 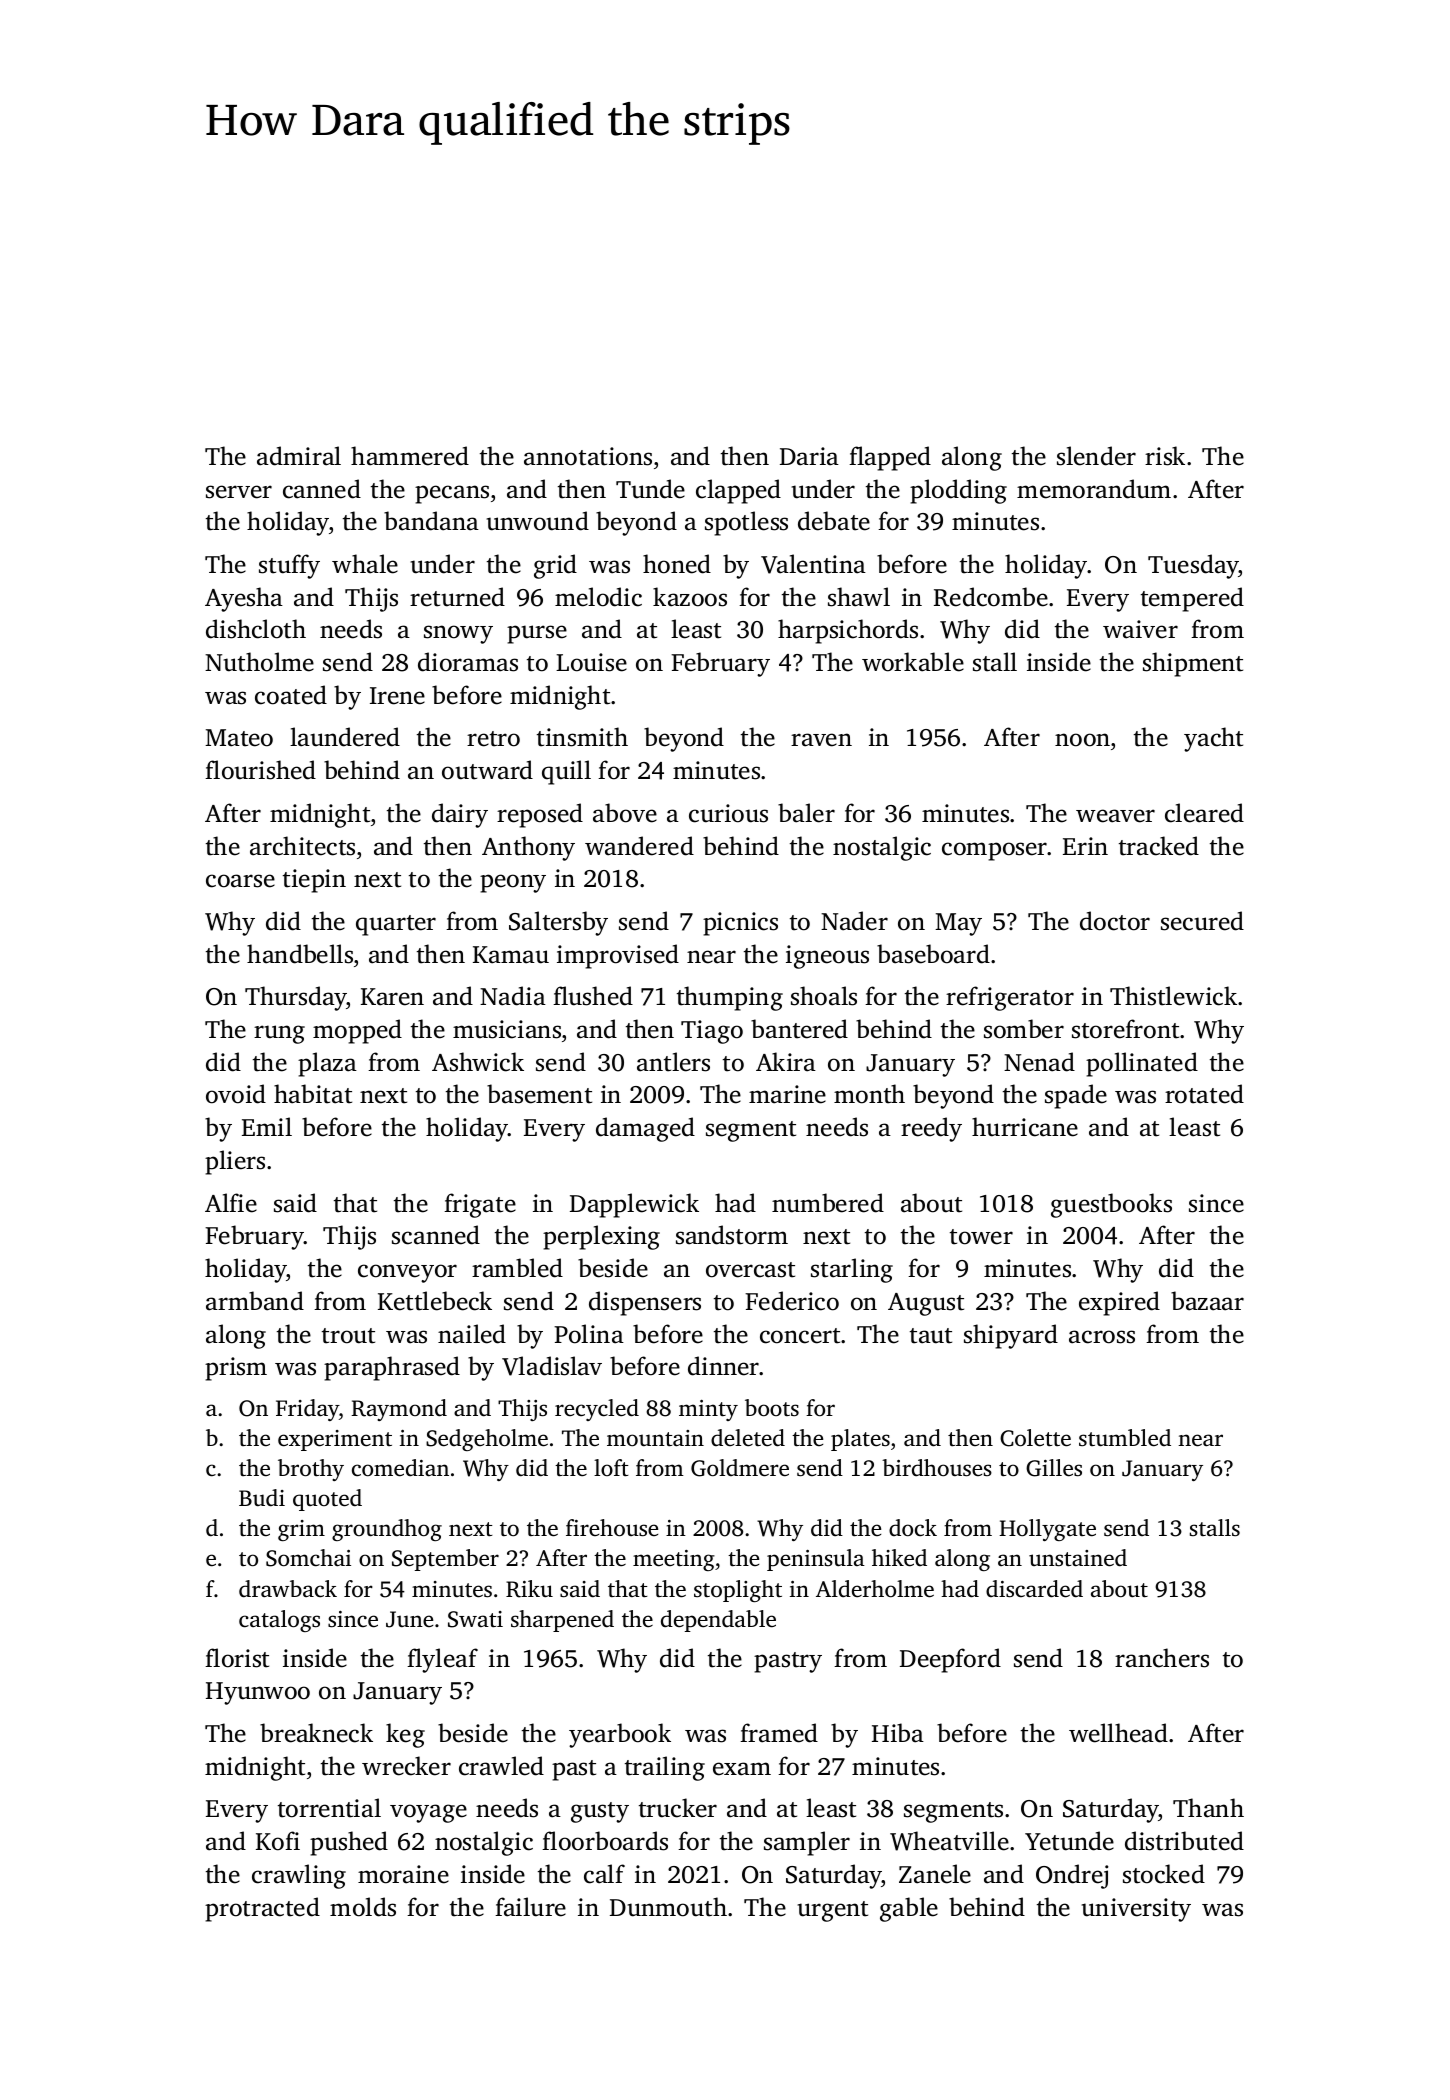 What do you see at coordinates (1096, 456) in the screenshot?
I see `slender` at bounding box center [1096, 456].
